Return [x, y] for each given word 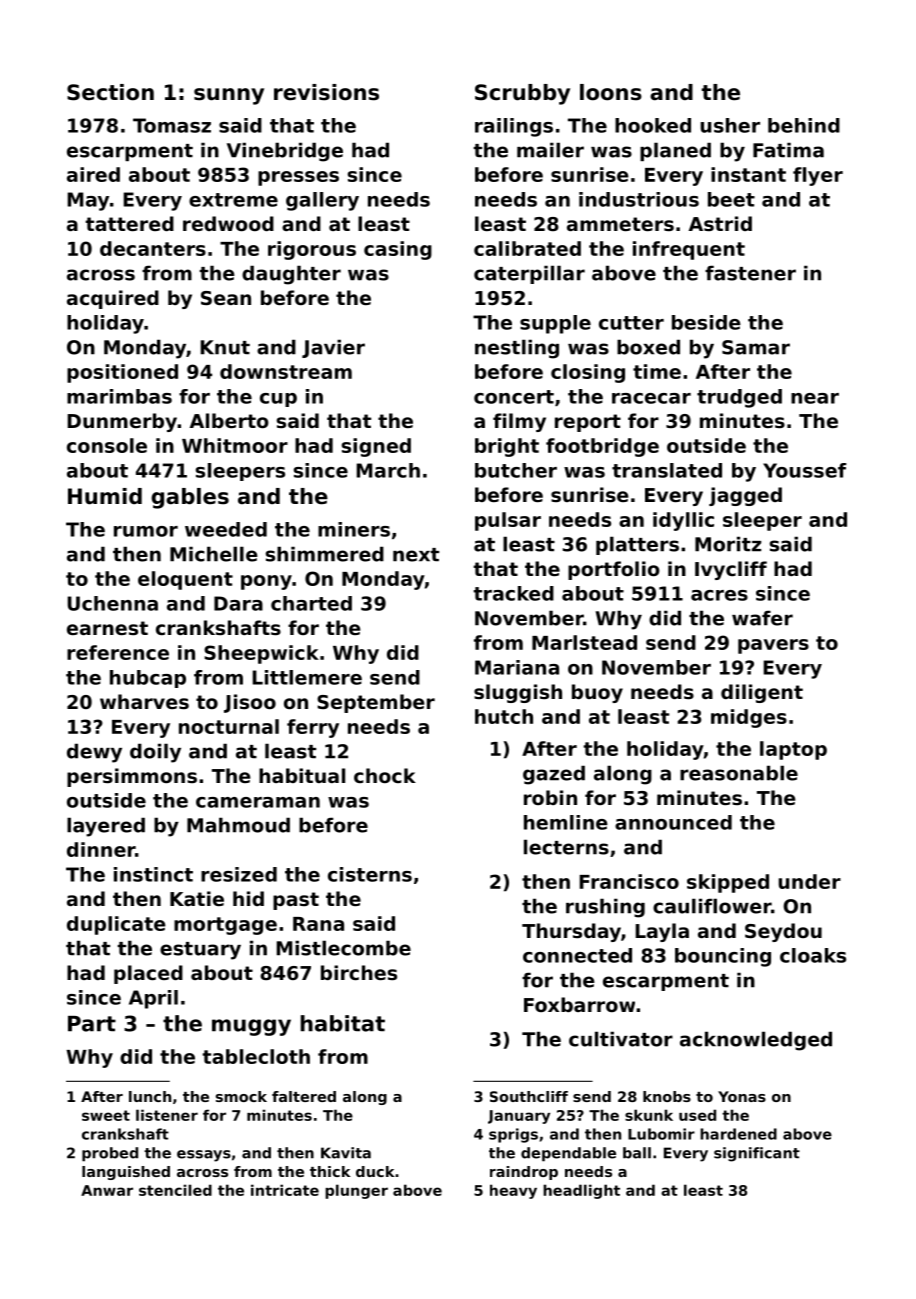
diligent [762, 693]
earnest [107, 628]
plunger [356, 1191]
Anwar [107, 1190]
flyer [818, 176]
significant [757, 1154]
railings [514, 127]
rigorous [312, 250]
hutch [504, 716]
